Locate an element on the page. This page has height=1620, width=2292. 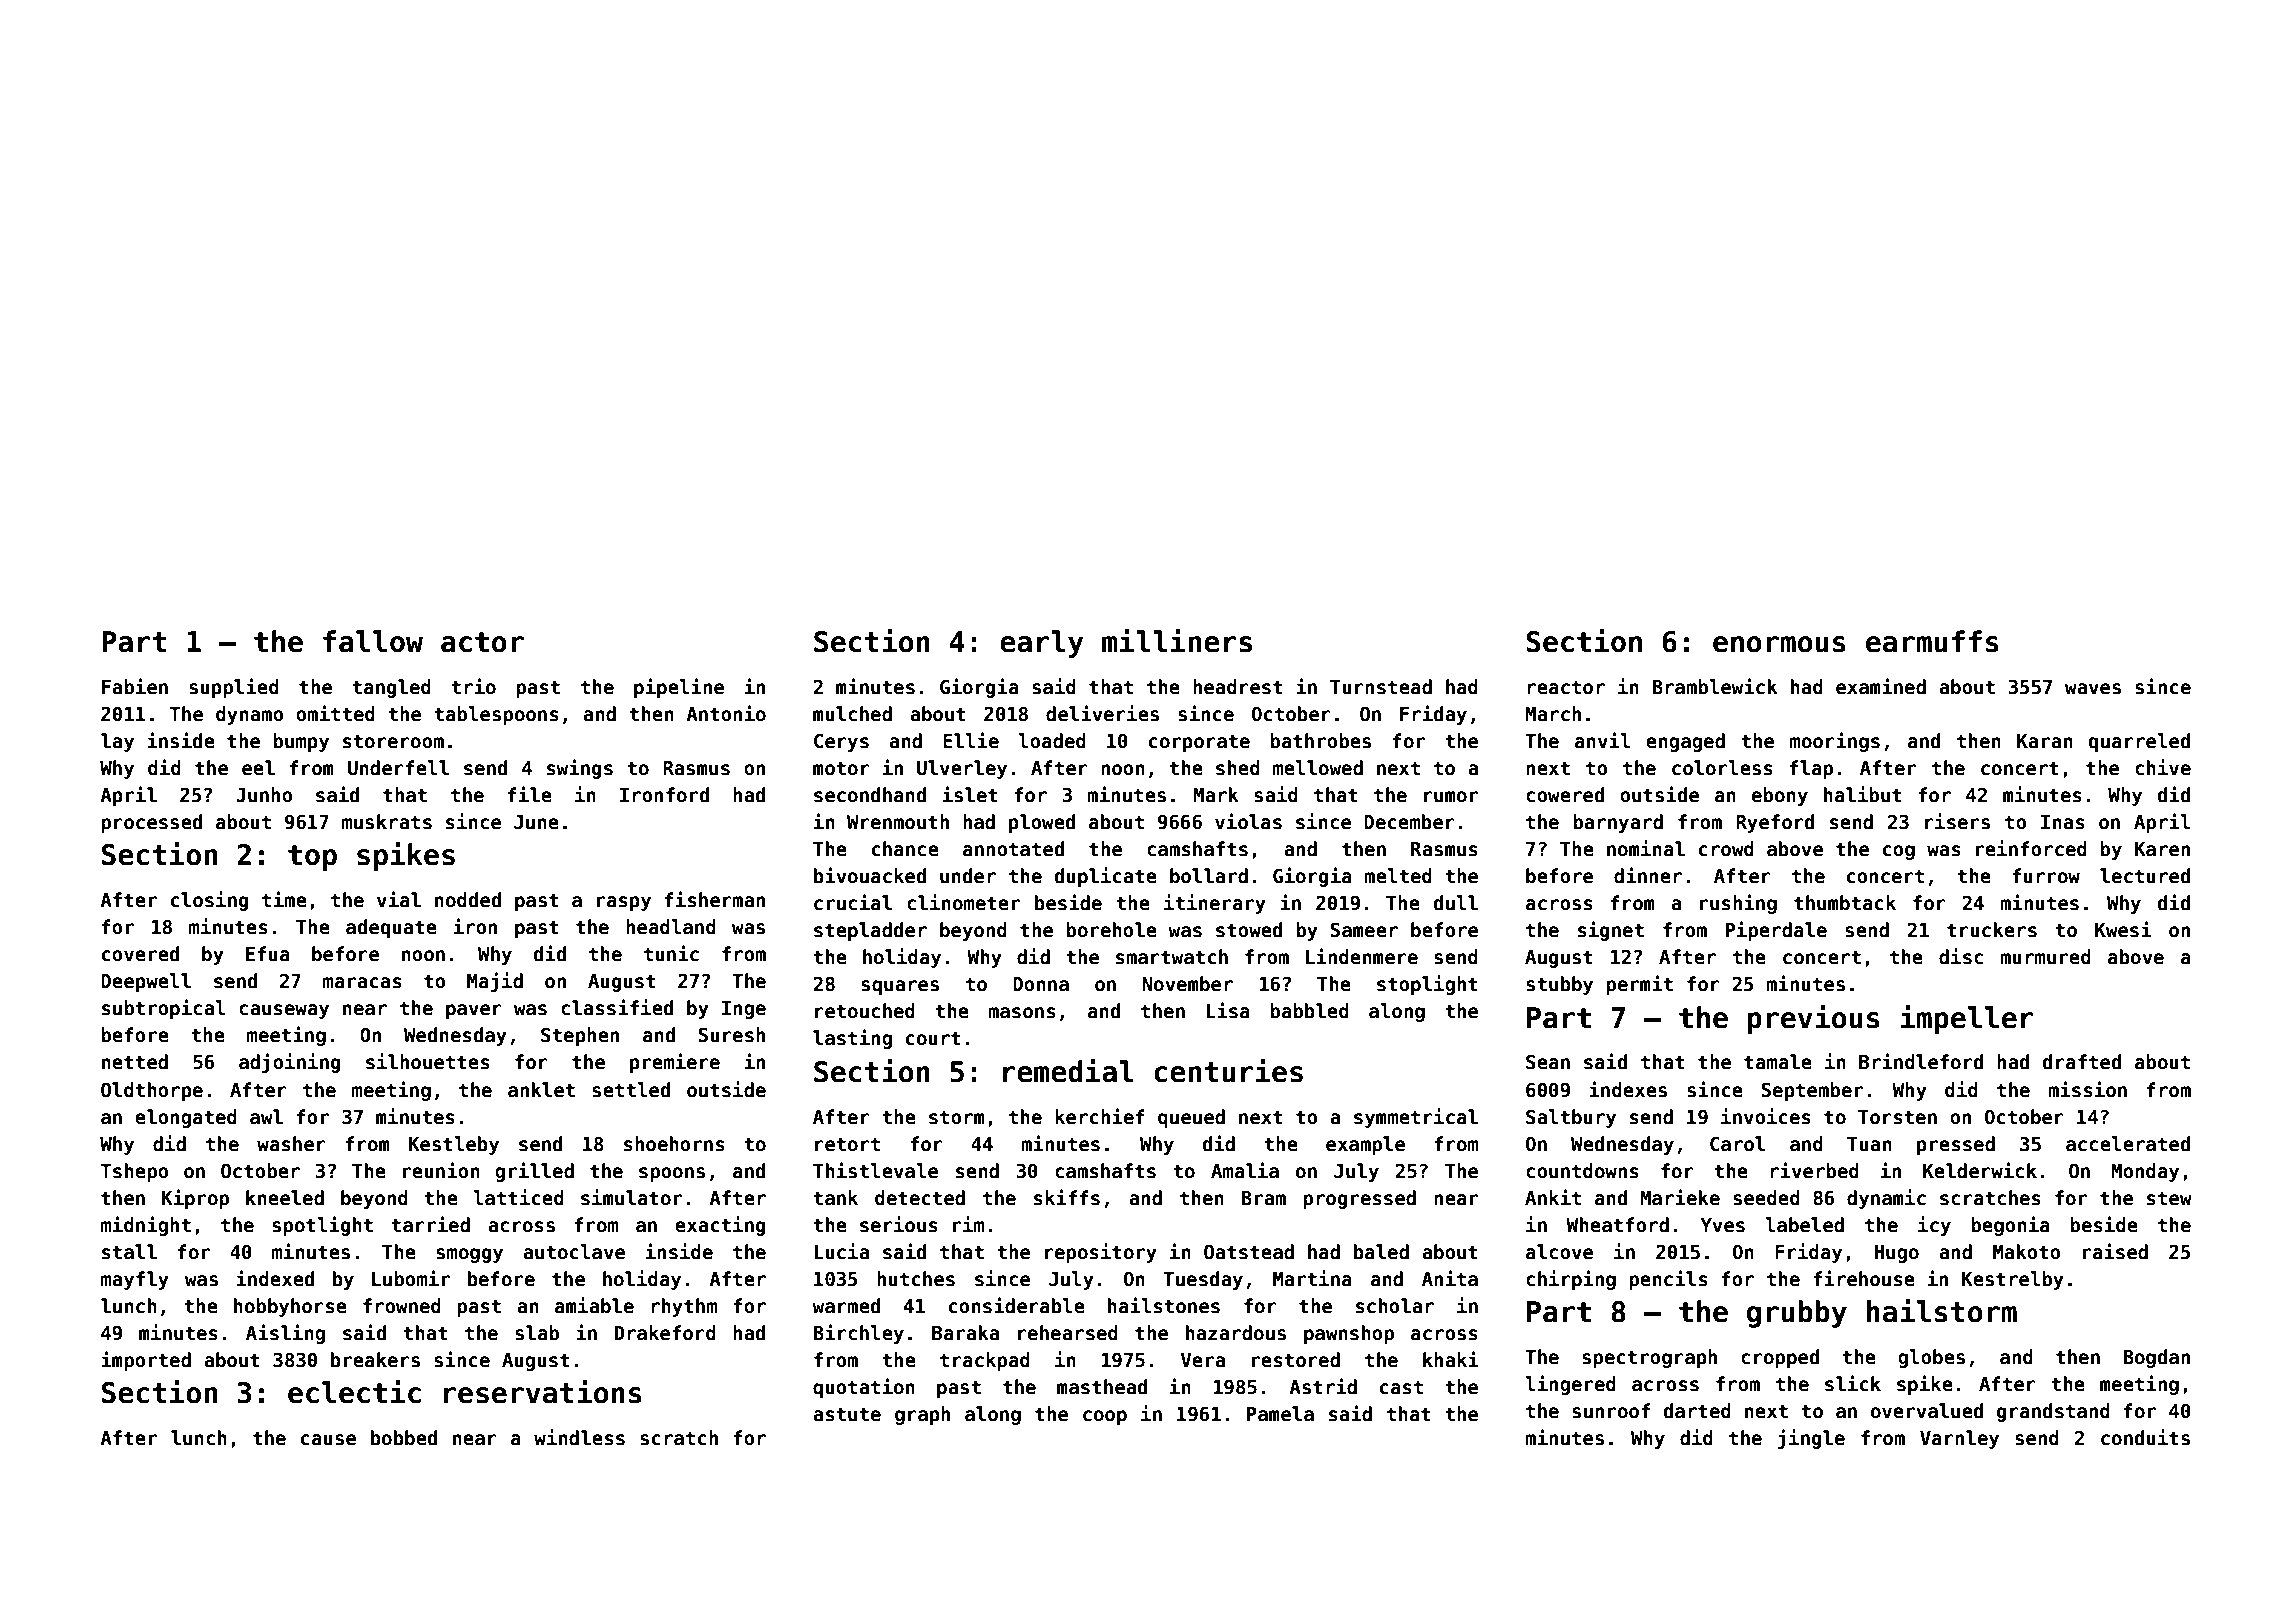
murmured is located at coordinates (2045, 957).
